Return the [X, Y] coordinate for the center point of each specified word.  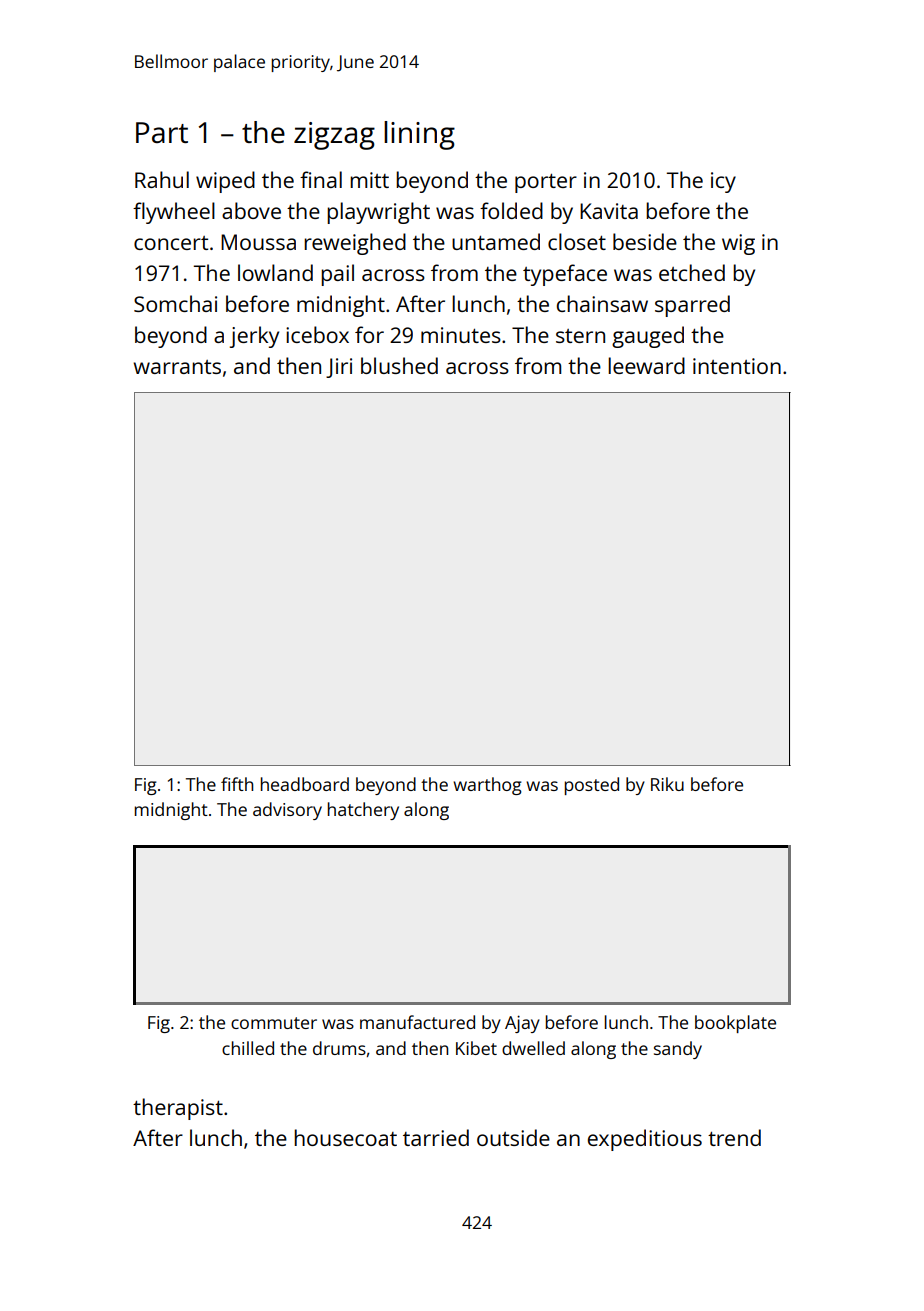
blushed [399, 365]
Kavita [609, 211]
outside [513, 1137]
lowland [275, 272]
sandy [678, 1050]
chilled [248, 1048]
